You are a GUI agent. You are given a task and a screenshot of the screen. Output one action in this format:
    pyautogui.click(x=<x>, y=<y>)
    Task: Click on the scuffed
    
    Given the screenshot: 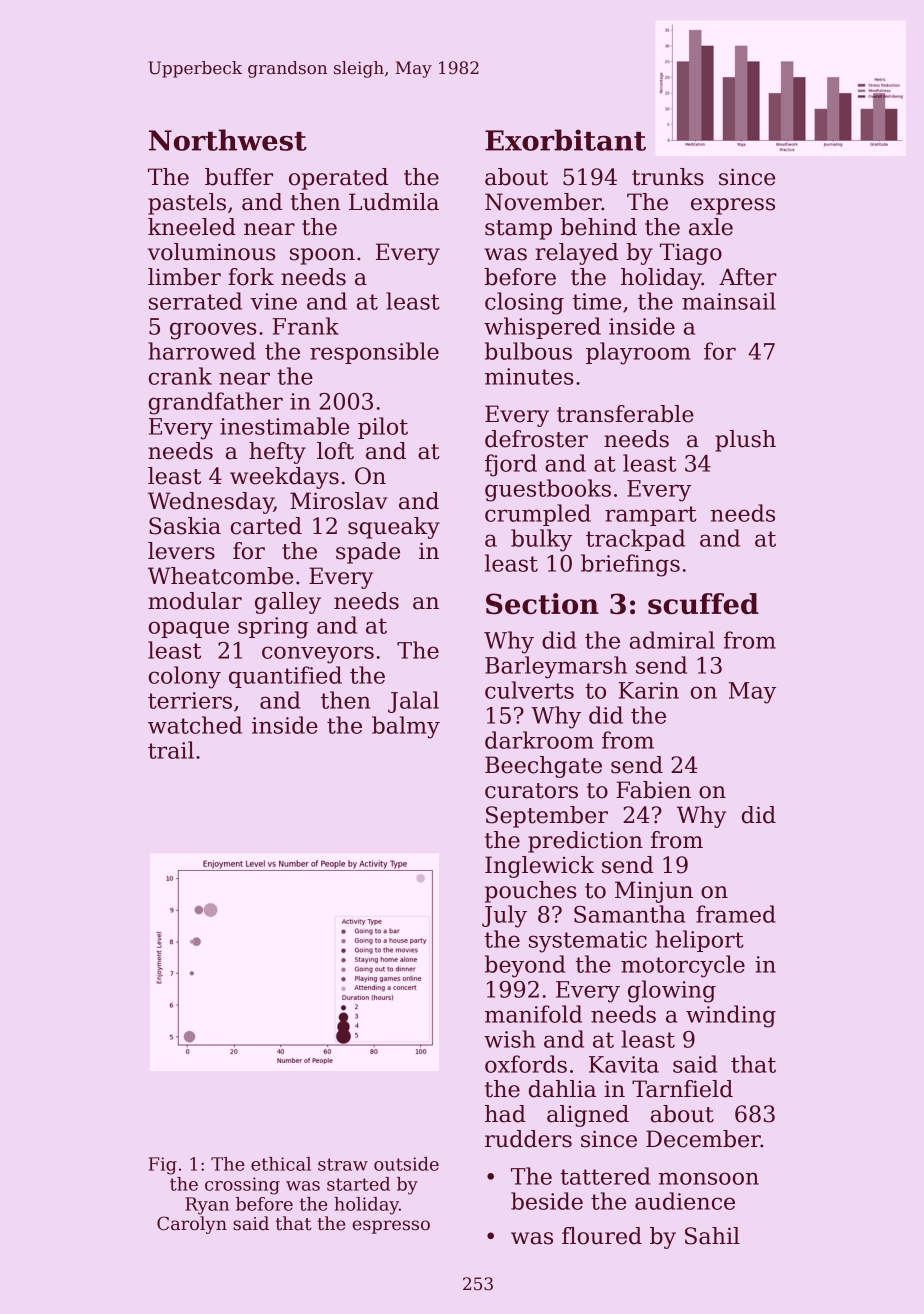 What is the action you would take?
    pyautogui.click(x=703, y=604)
